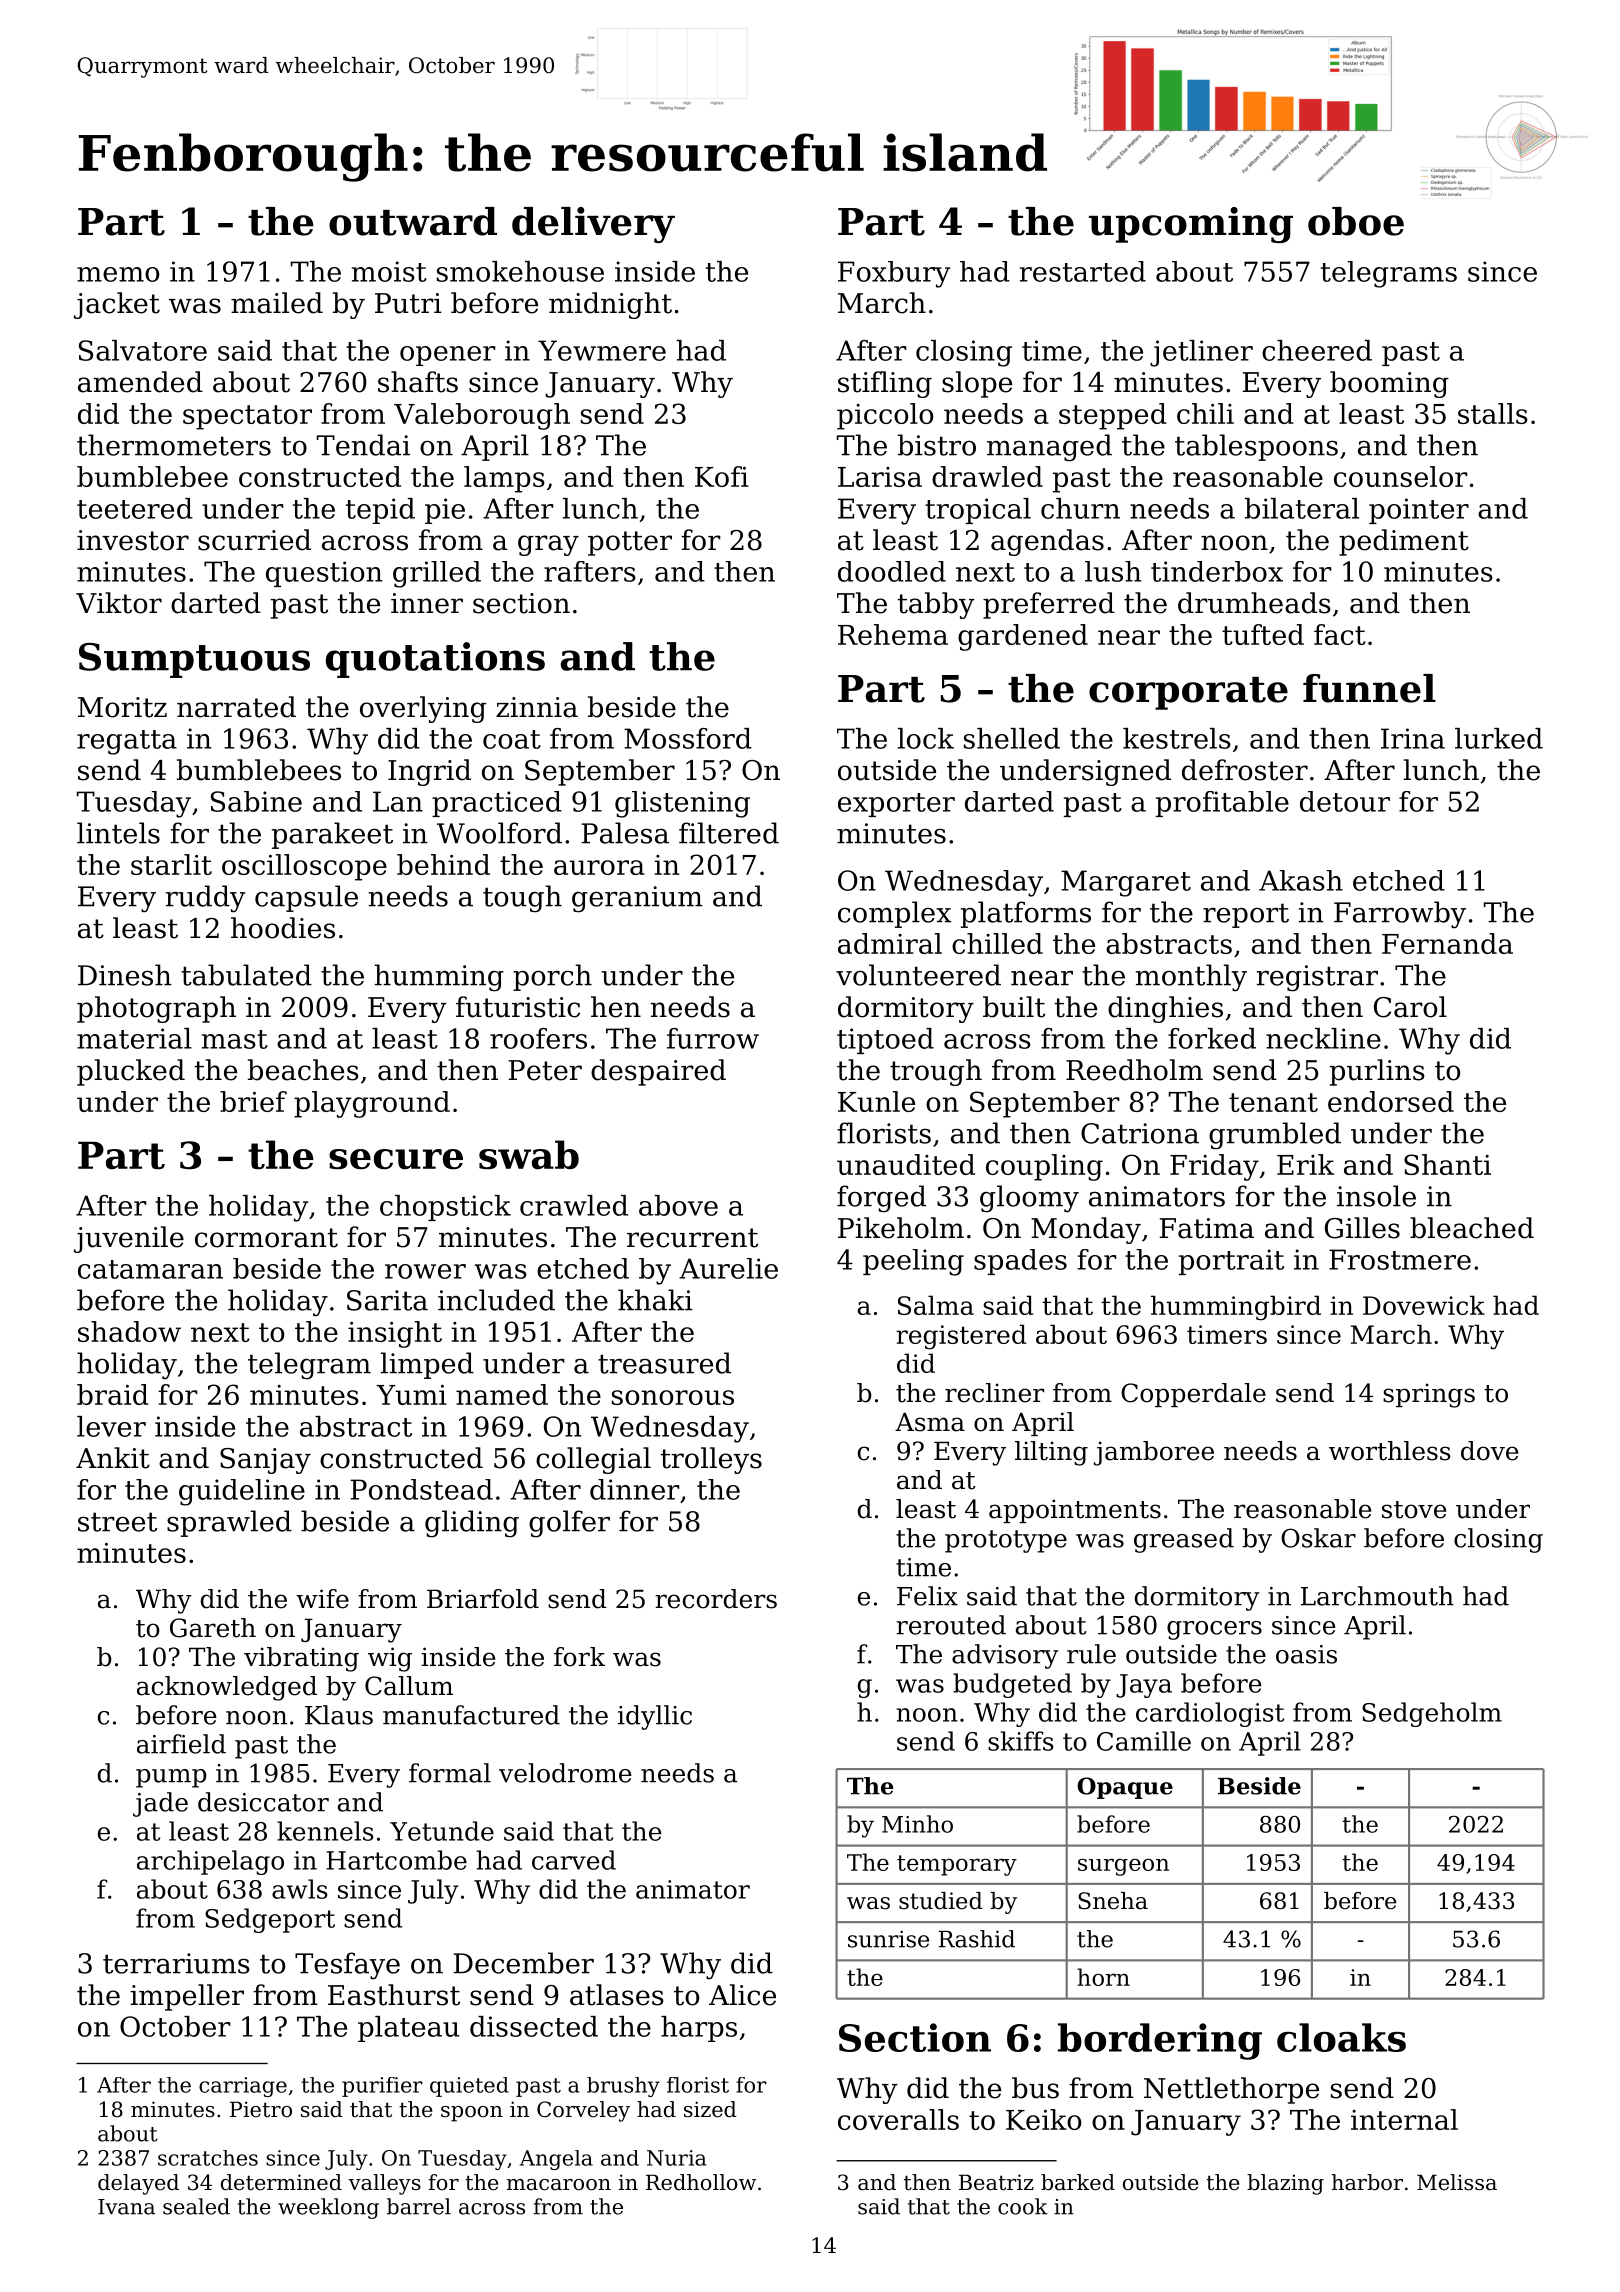 The image size is (1620, 2292). What do you see at coordinates (419, 2206) in the document?
I see `barrel` at bounding box center [419, 2206].
